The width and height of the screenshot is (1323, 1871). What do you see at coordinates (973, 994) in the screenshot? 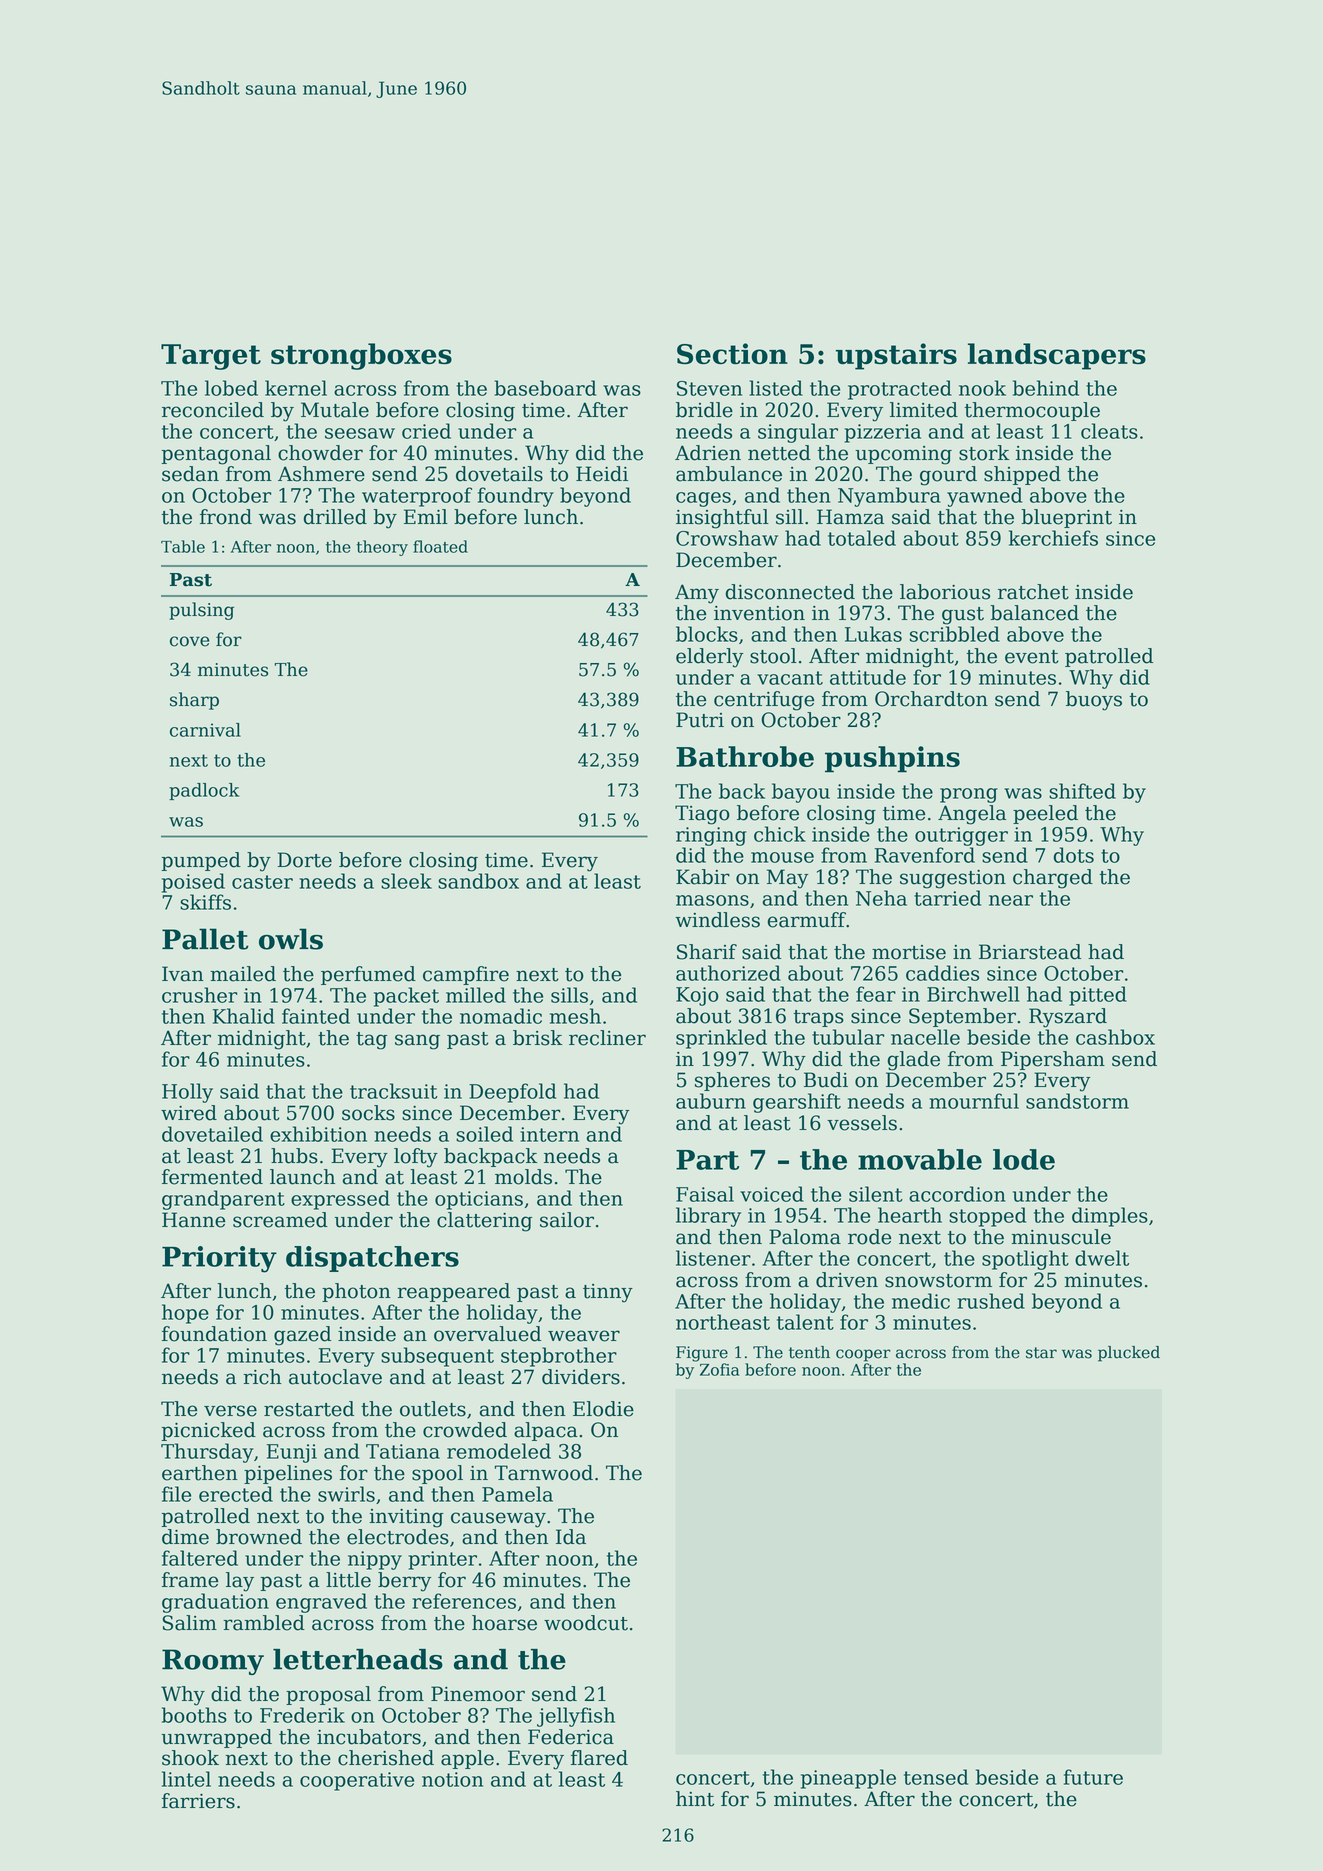
I see `Birchwell` at bounding box center [973, 994].
